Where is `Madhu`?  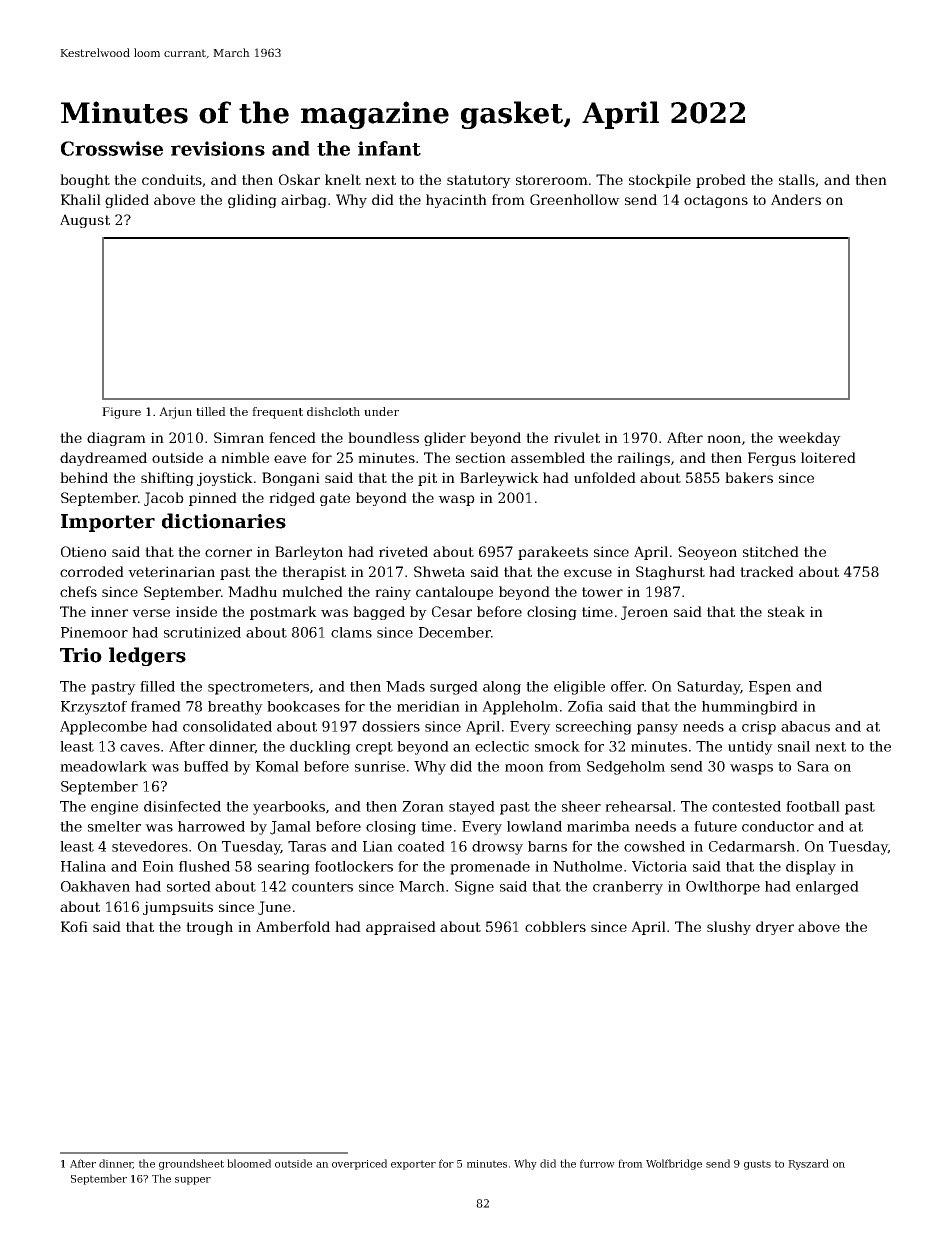
Madhu is located at coordinates (252, 591).
